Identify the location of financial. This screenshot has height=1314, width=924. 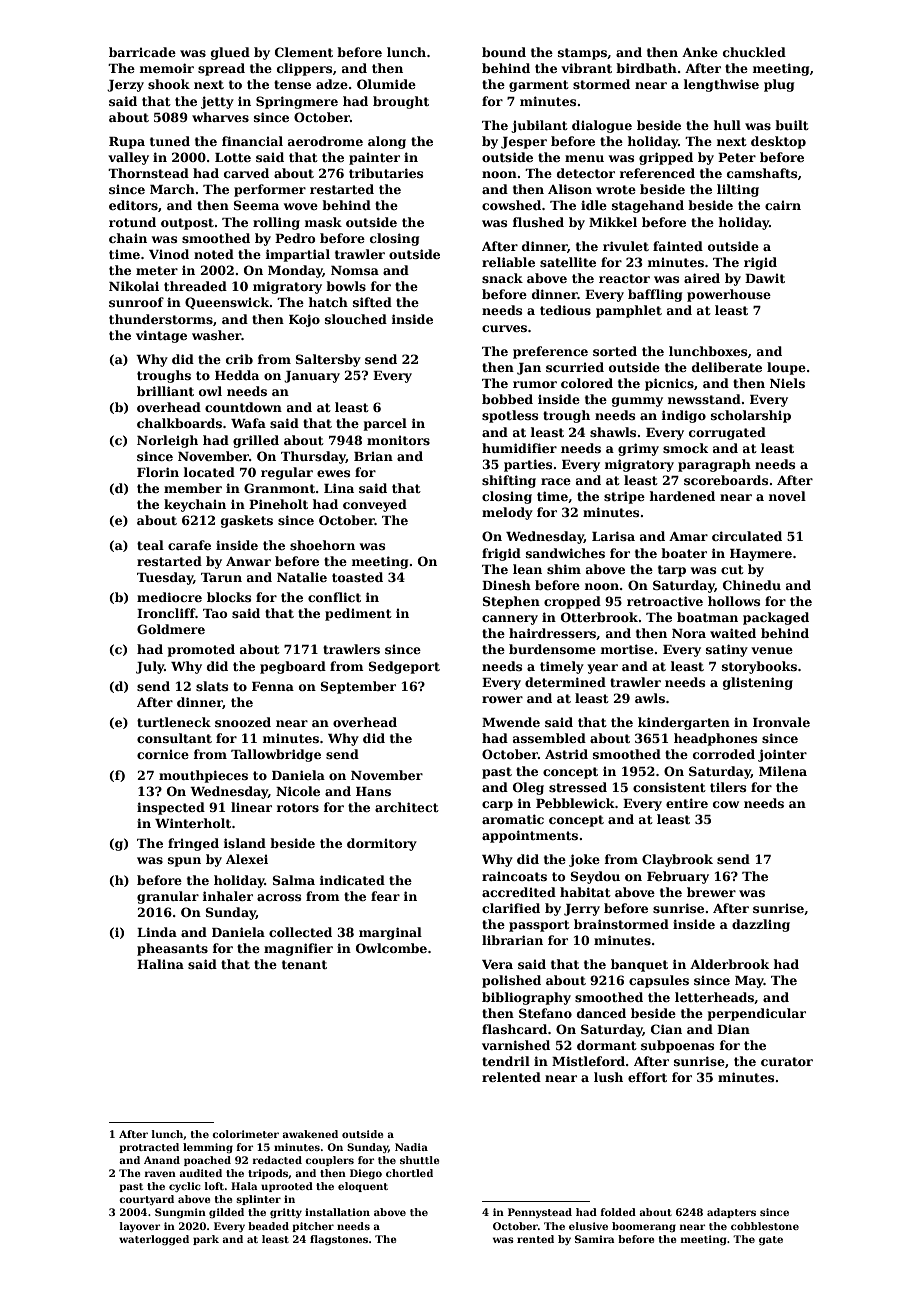
(252, 141).
